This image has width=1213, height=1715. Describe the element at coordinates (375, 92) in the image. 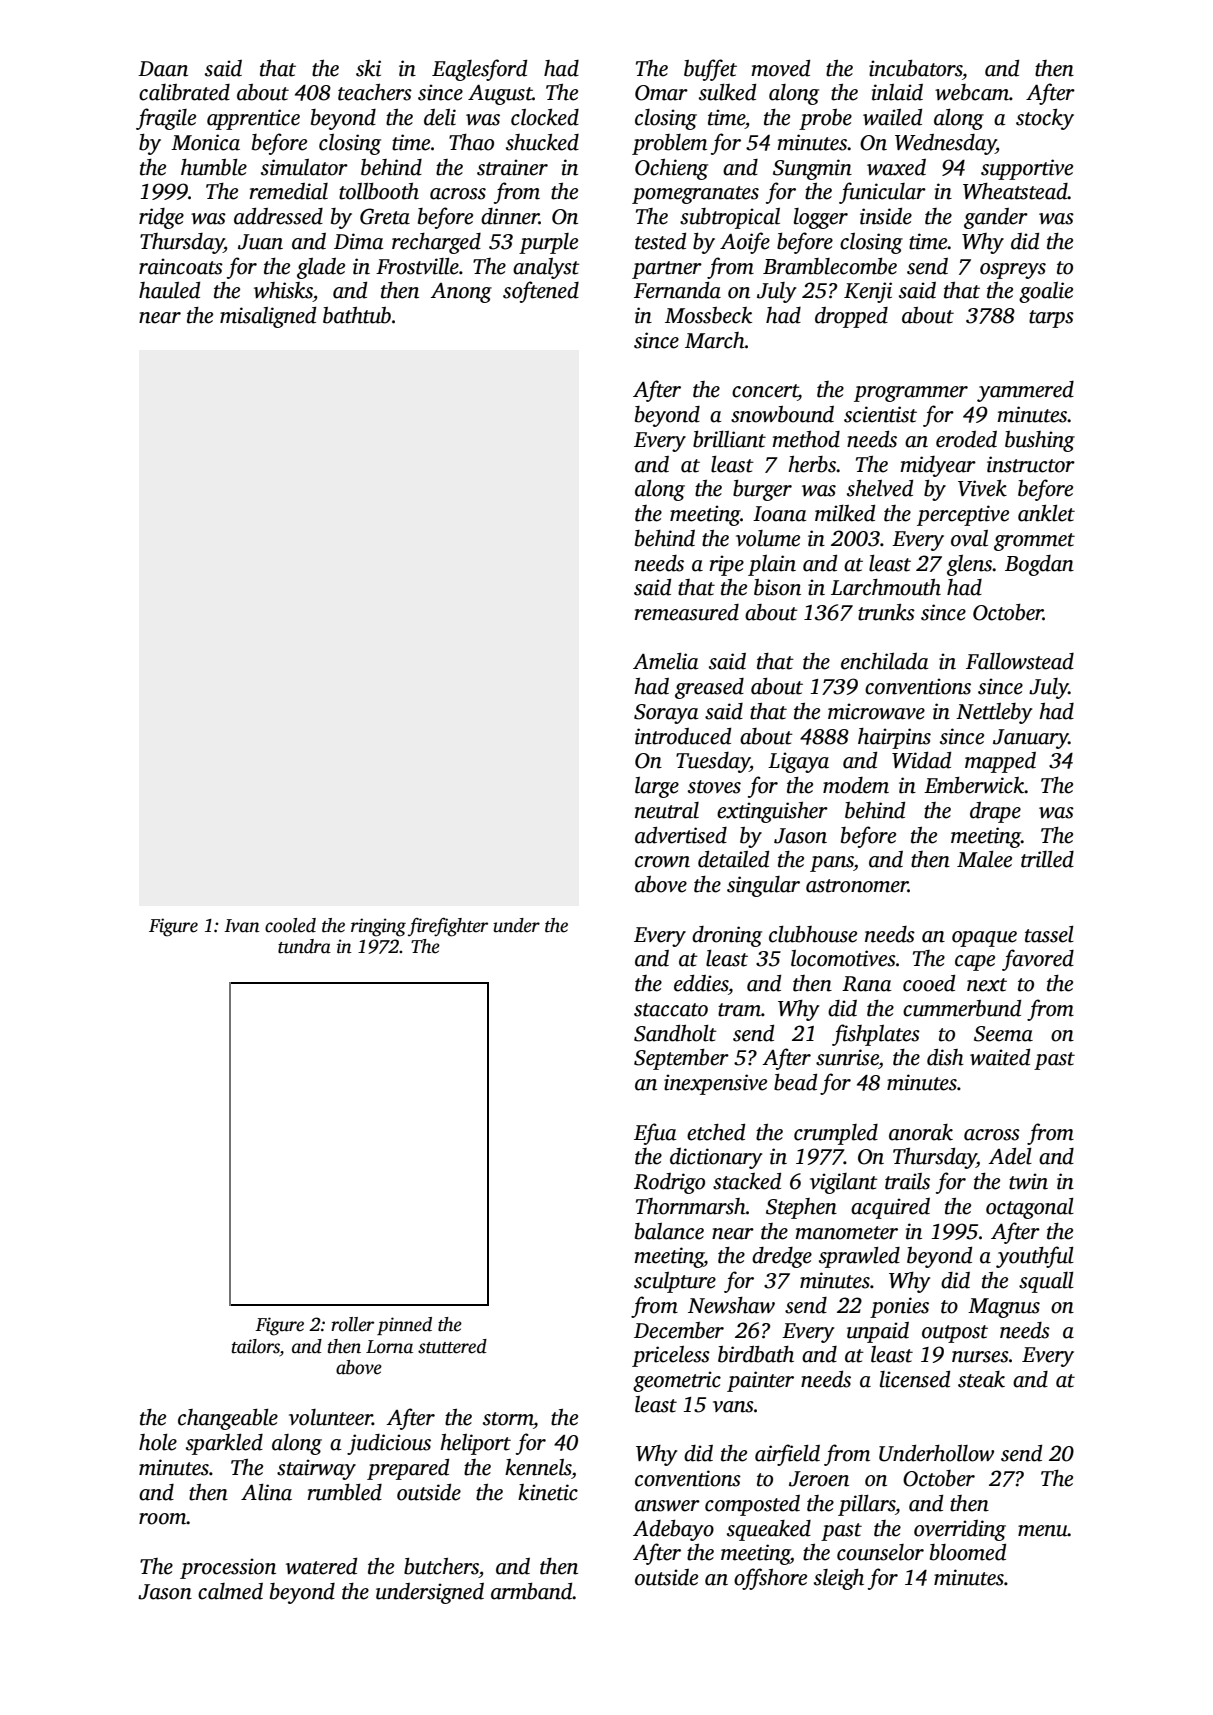

I see `teachers` at that location.
